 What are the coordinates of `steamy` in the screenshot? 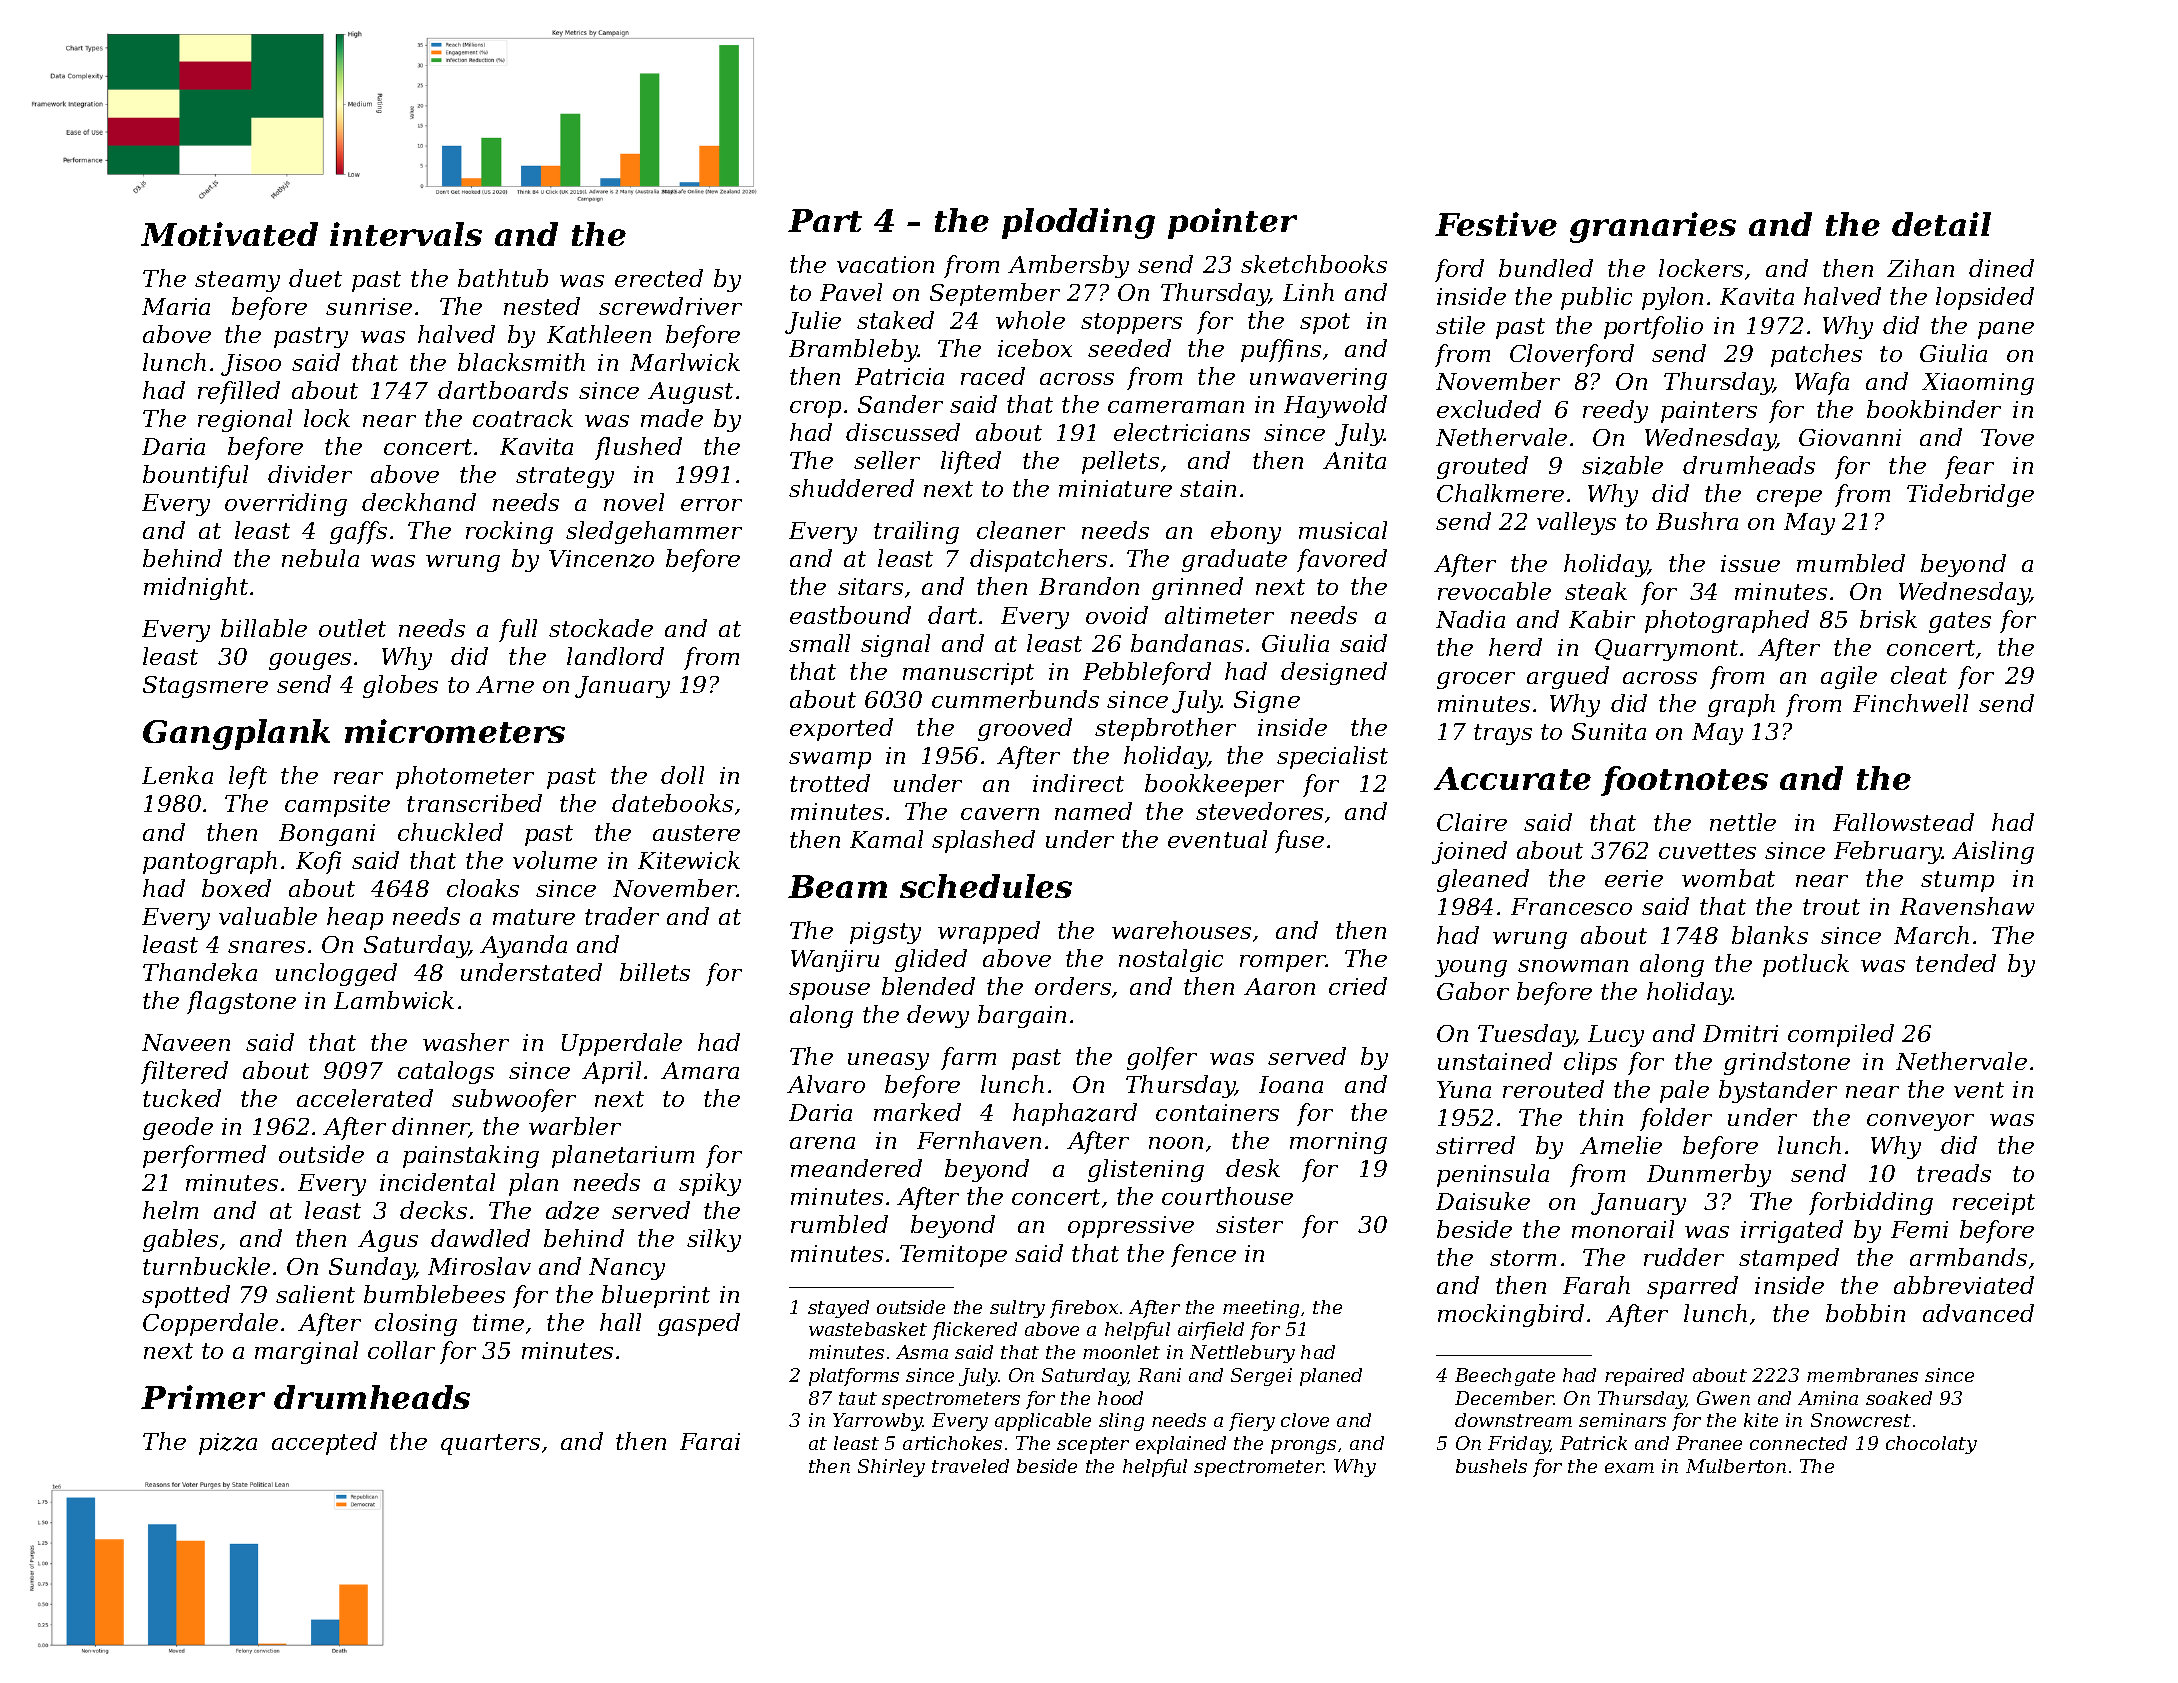 It's located at (237, 281).
